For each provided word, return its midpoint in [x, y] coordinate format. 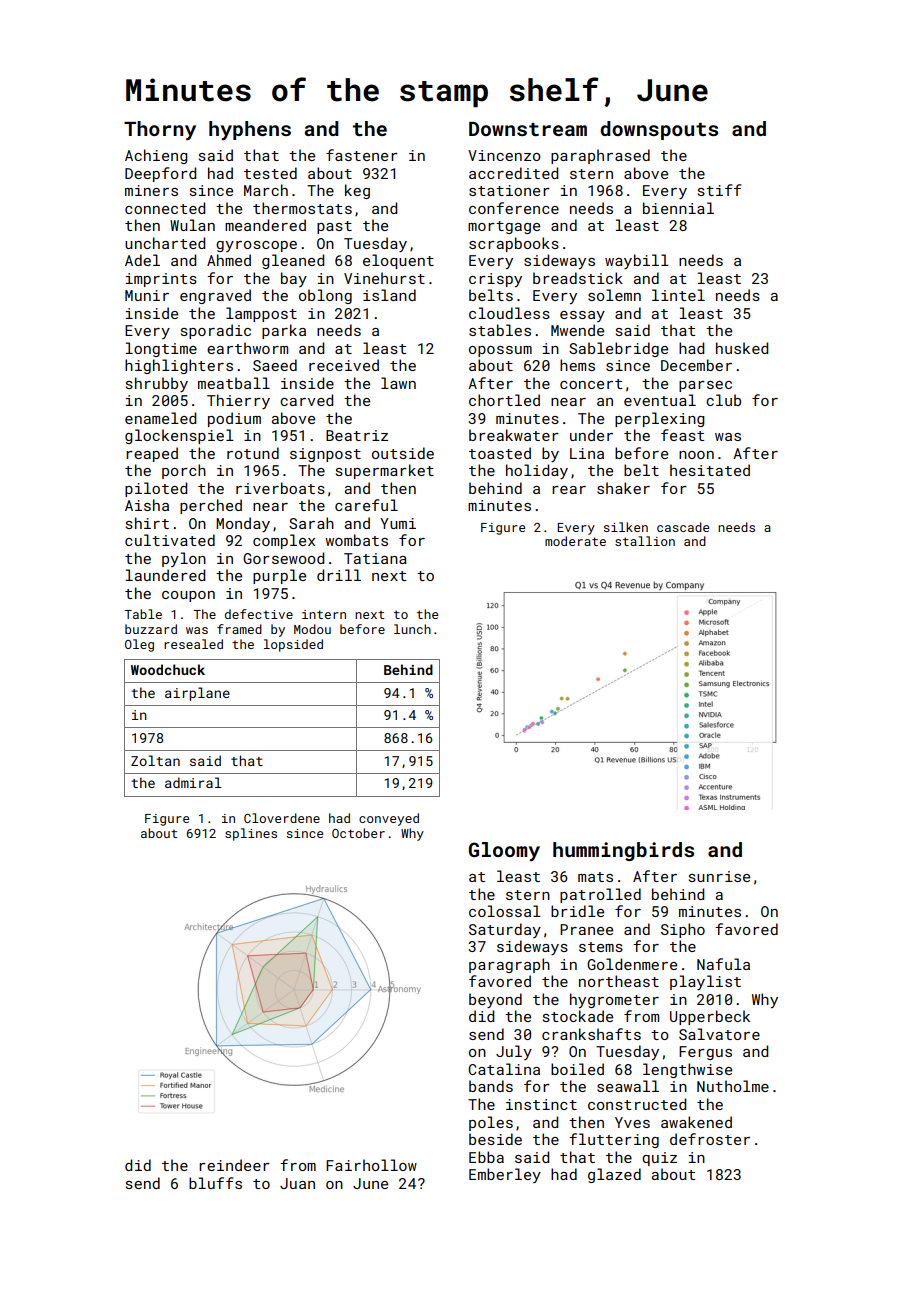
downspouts [659, 130]
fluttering [614, 1140]
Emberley [505, 1175]
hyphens [250, 130]
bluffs [215, 1183]
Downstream [528, 129]
